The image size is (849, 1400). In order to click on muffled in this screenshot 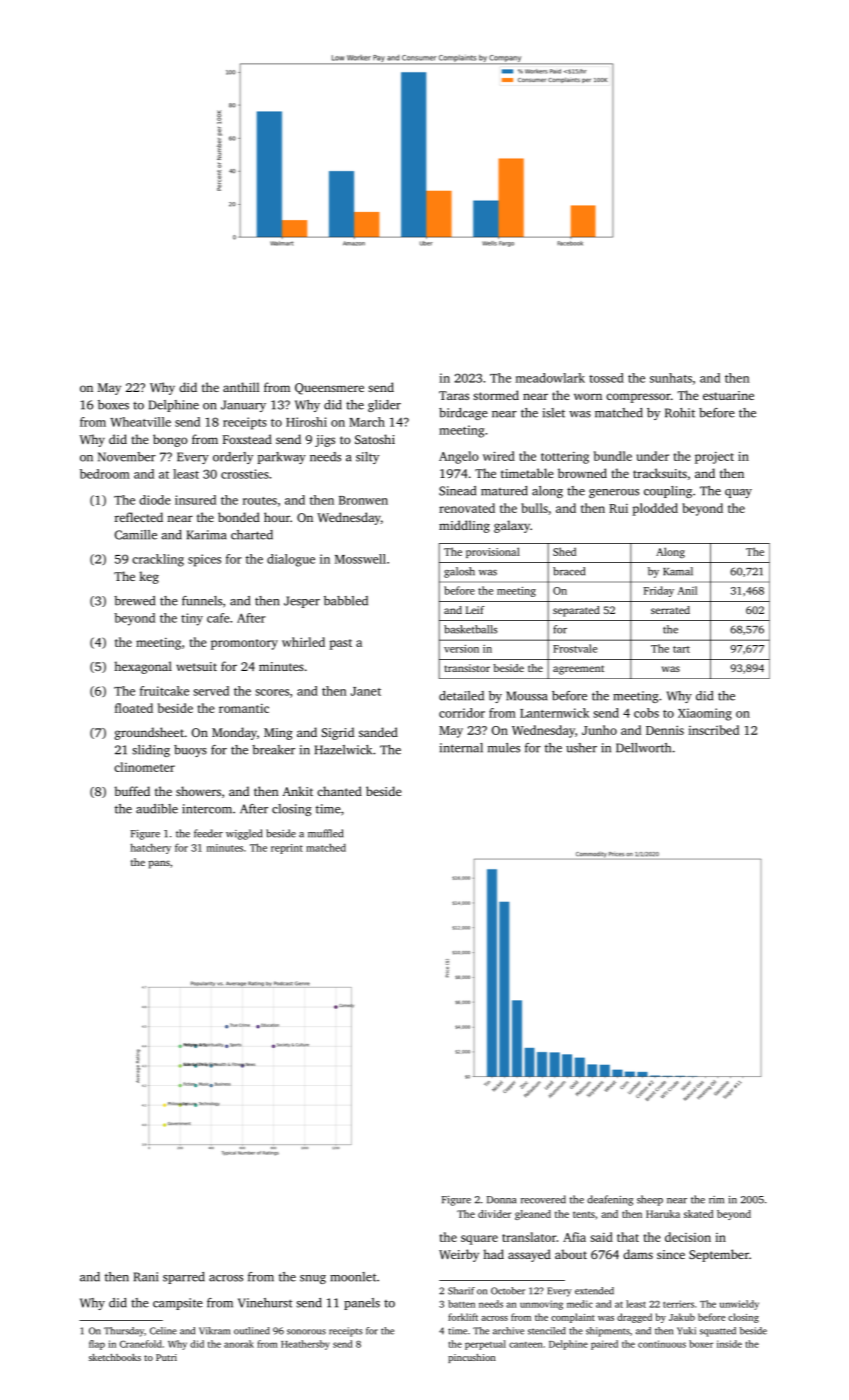, I will do `click(325, 833)`.
